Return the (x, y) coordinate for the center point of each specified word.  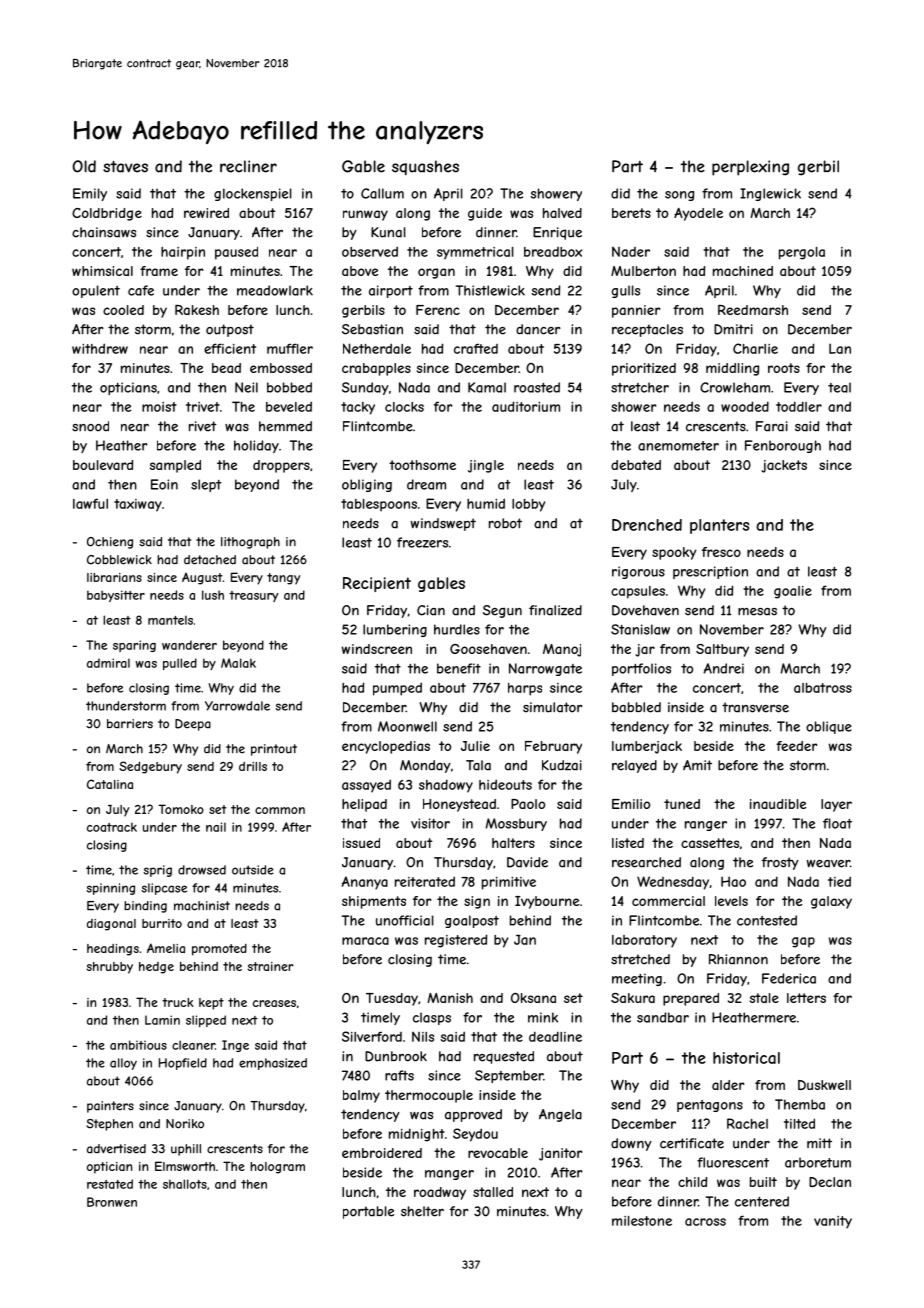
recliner (248, 166)
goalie (793, 592)
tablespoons (379, 505)
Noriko (185, 1124)
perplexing (750, 168)
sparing (134, 646)
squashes (425, 167)
